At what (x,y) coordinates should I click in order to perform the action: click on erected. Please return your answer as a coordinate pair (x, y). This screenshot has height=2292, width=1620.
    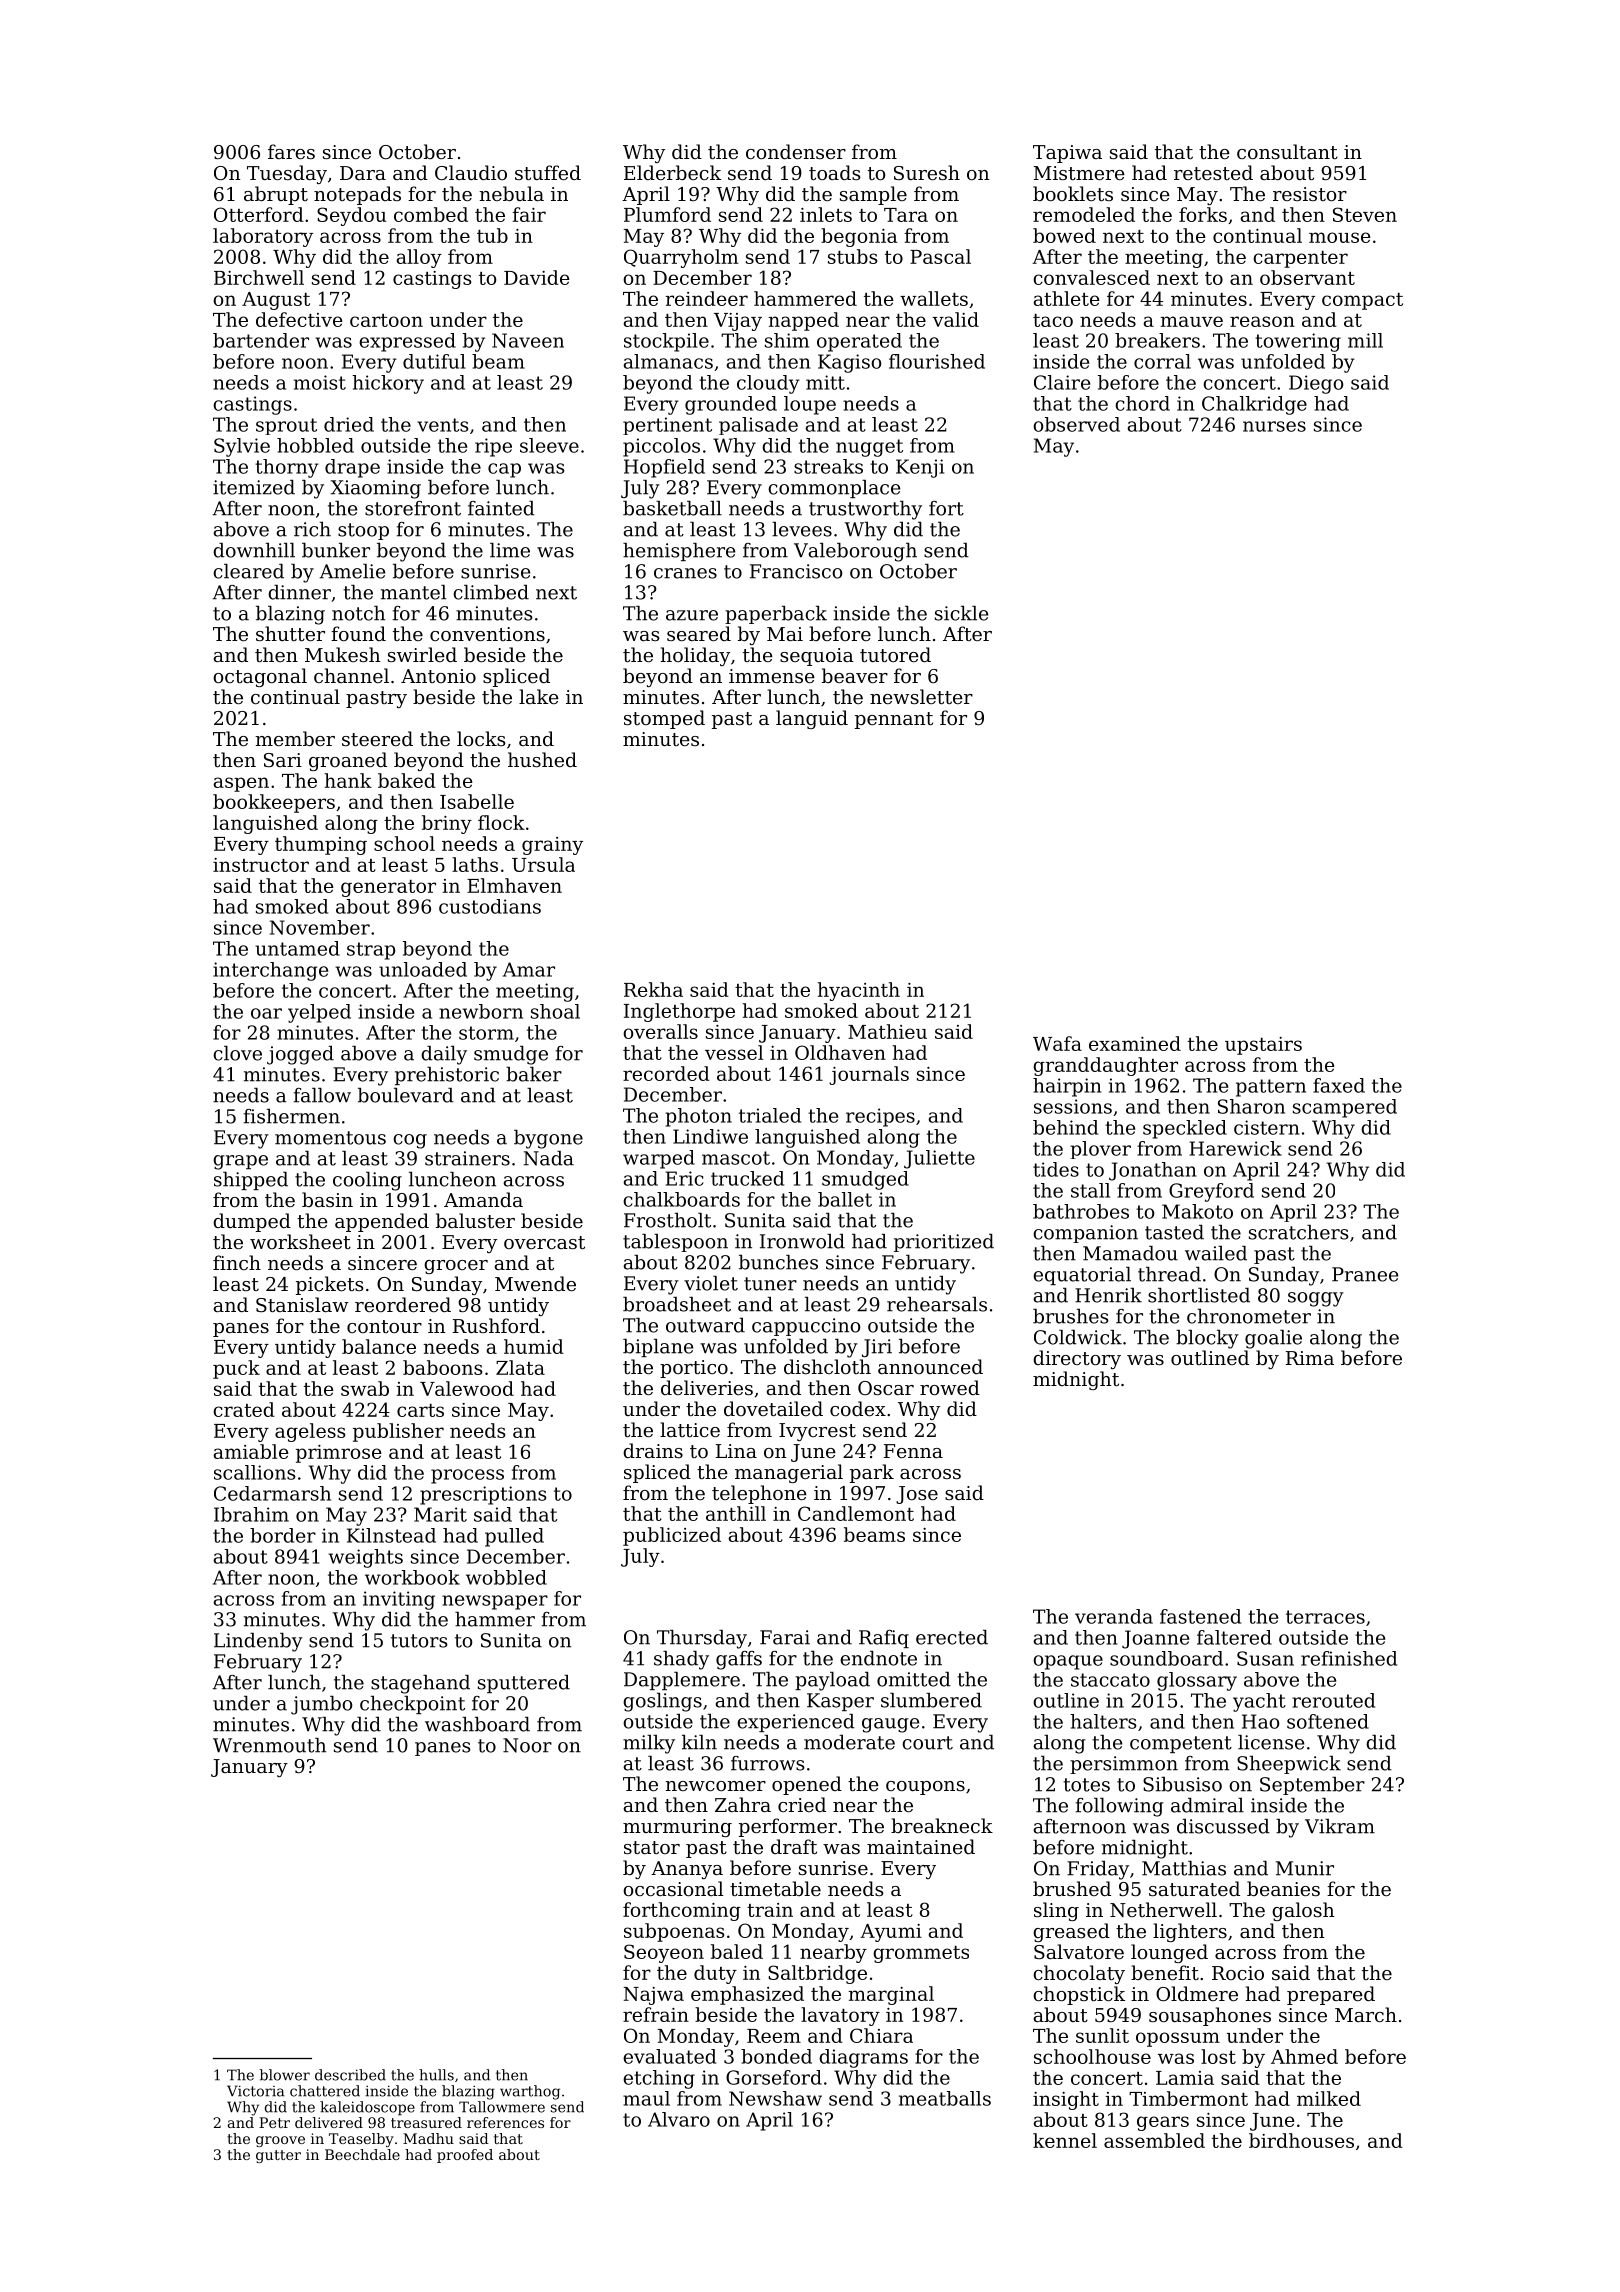
    Looking at the image, I should click on (952, 1637).
